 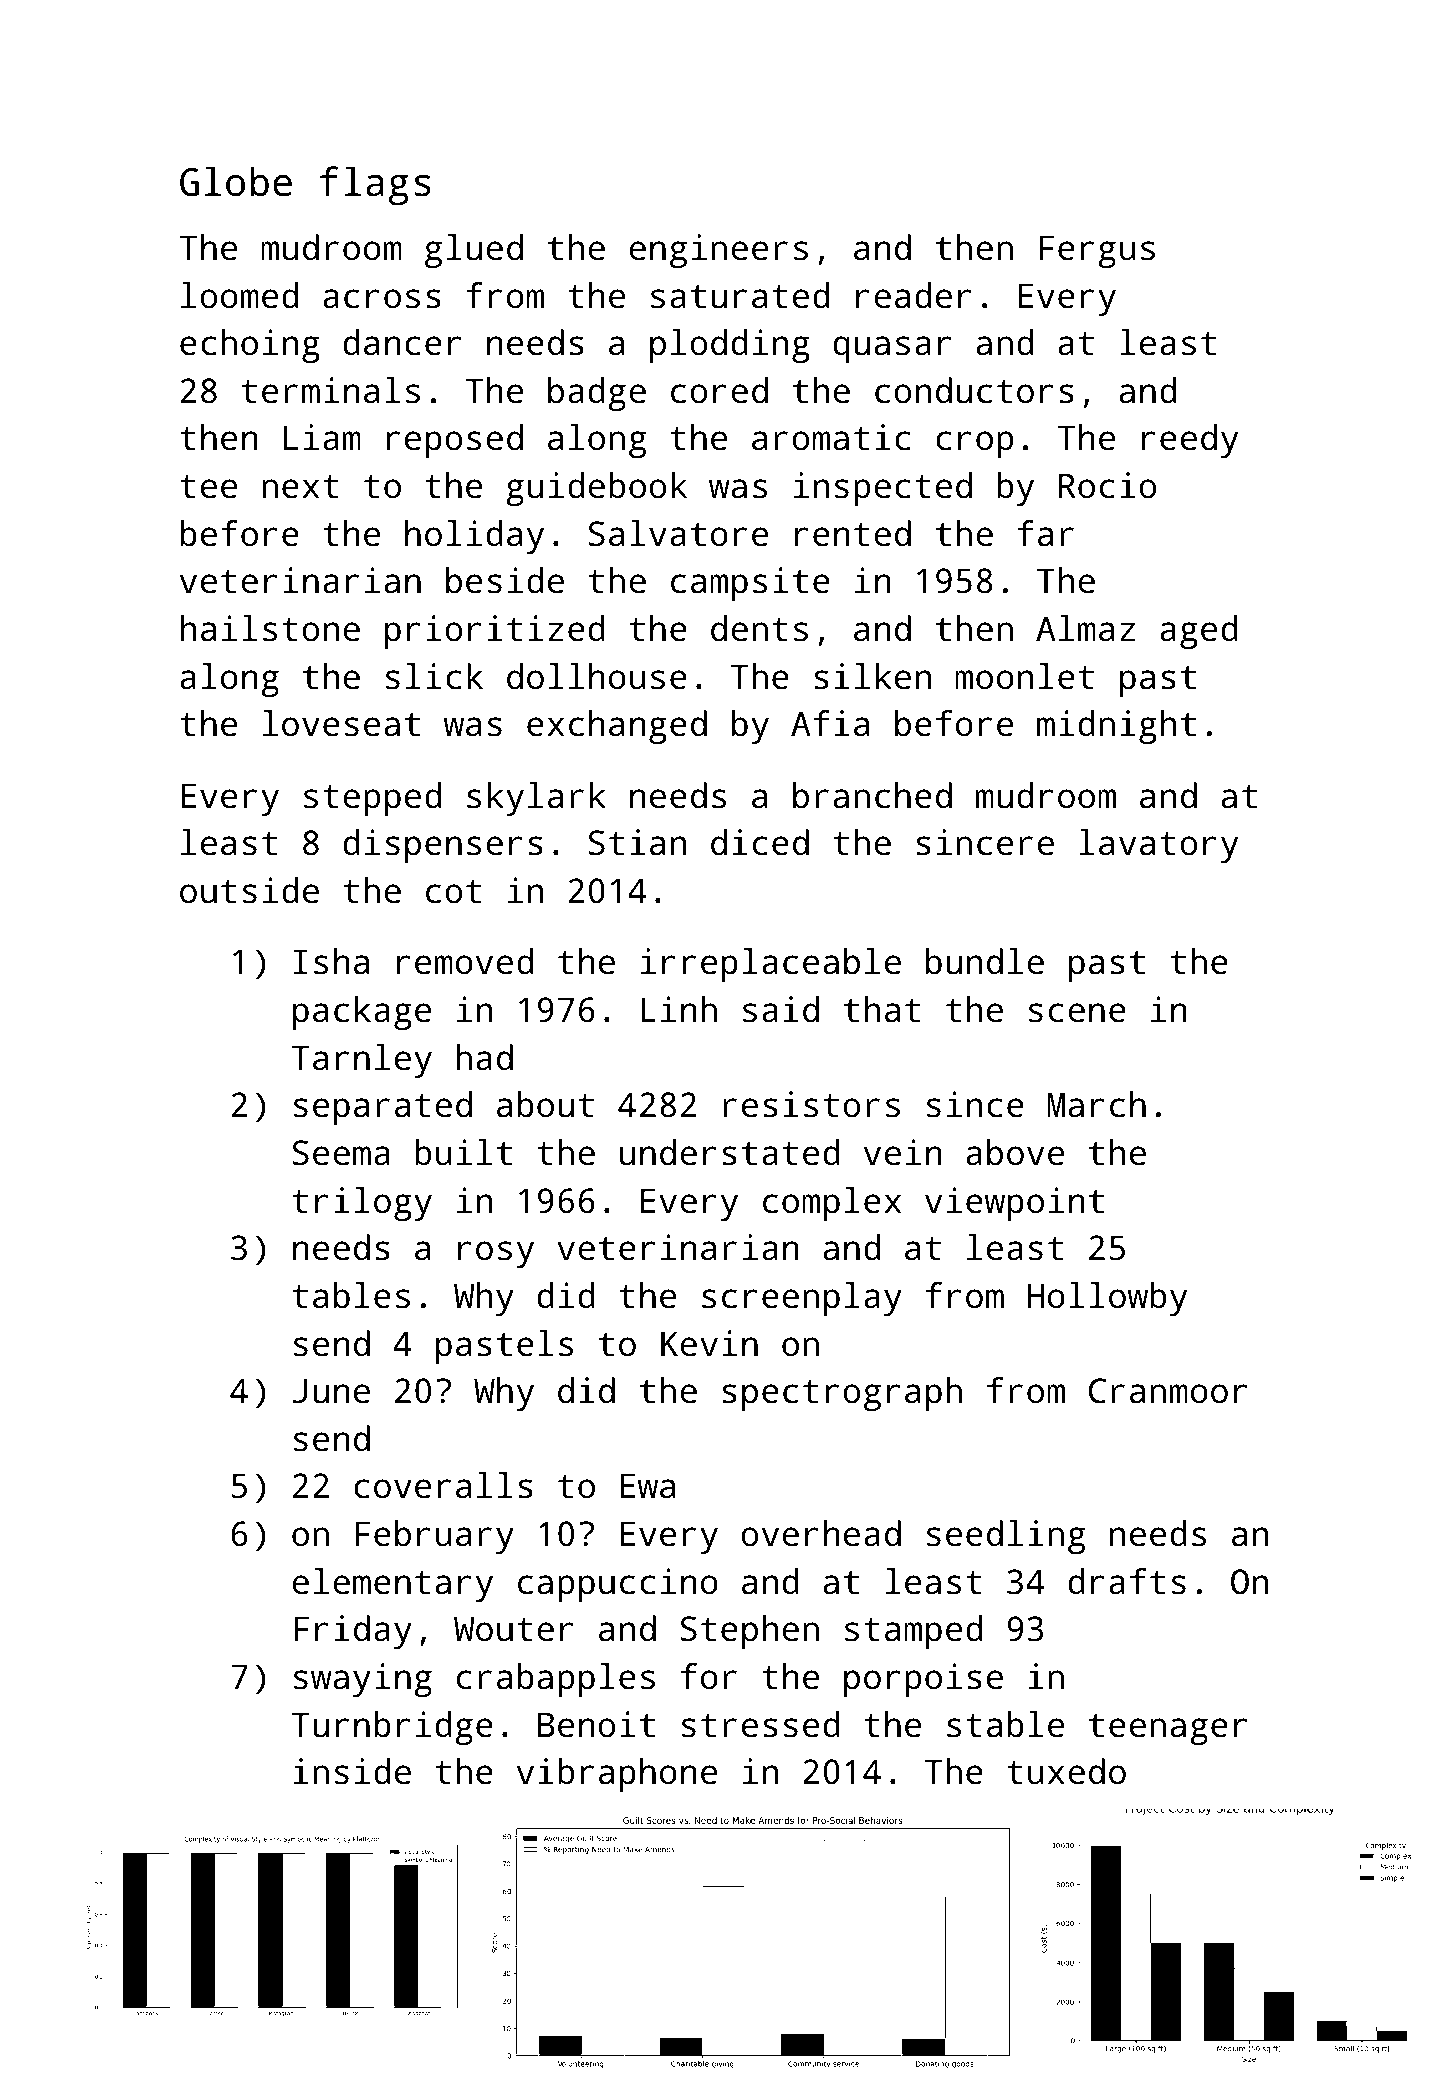 What do you see at coordinates (892, 349) in the page?
I see `quasar` at bounding box center [892, 349].
